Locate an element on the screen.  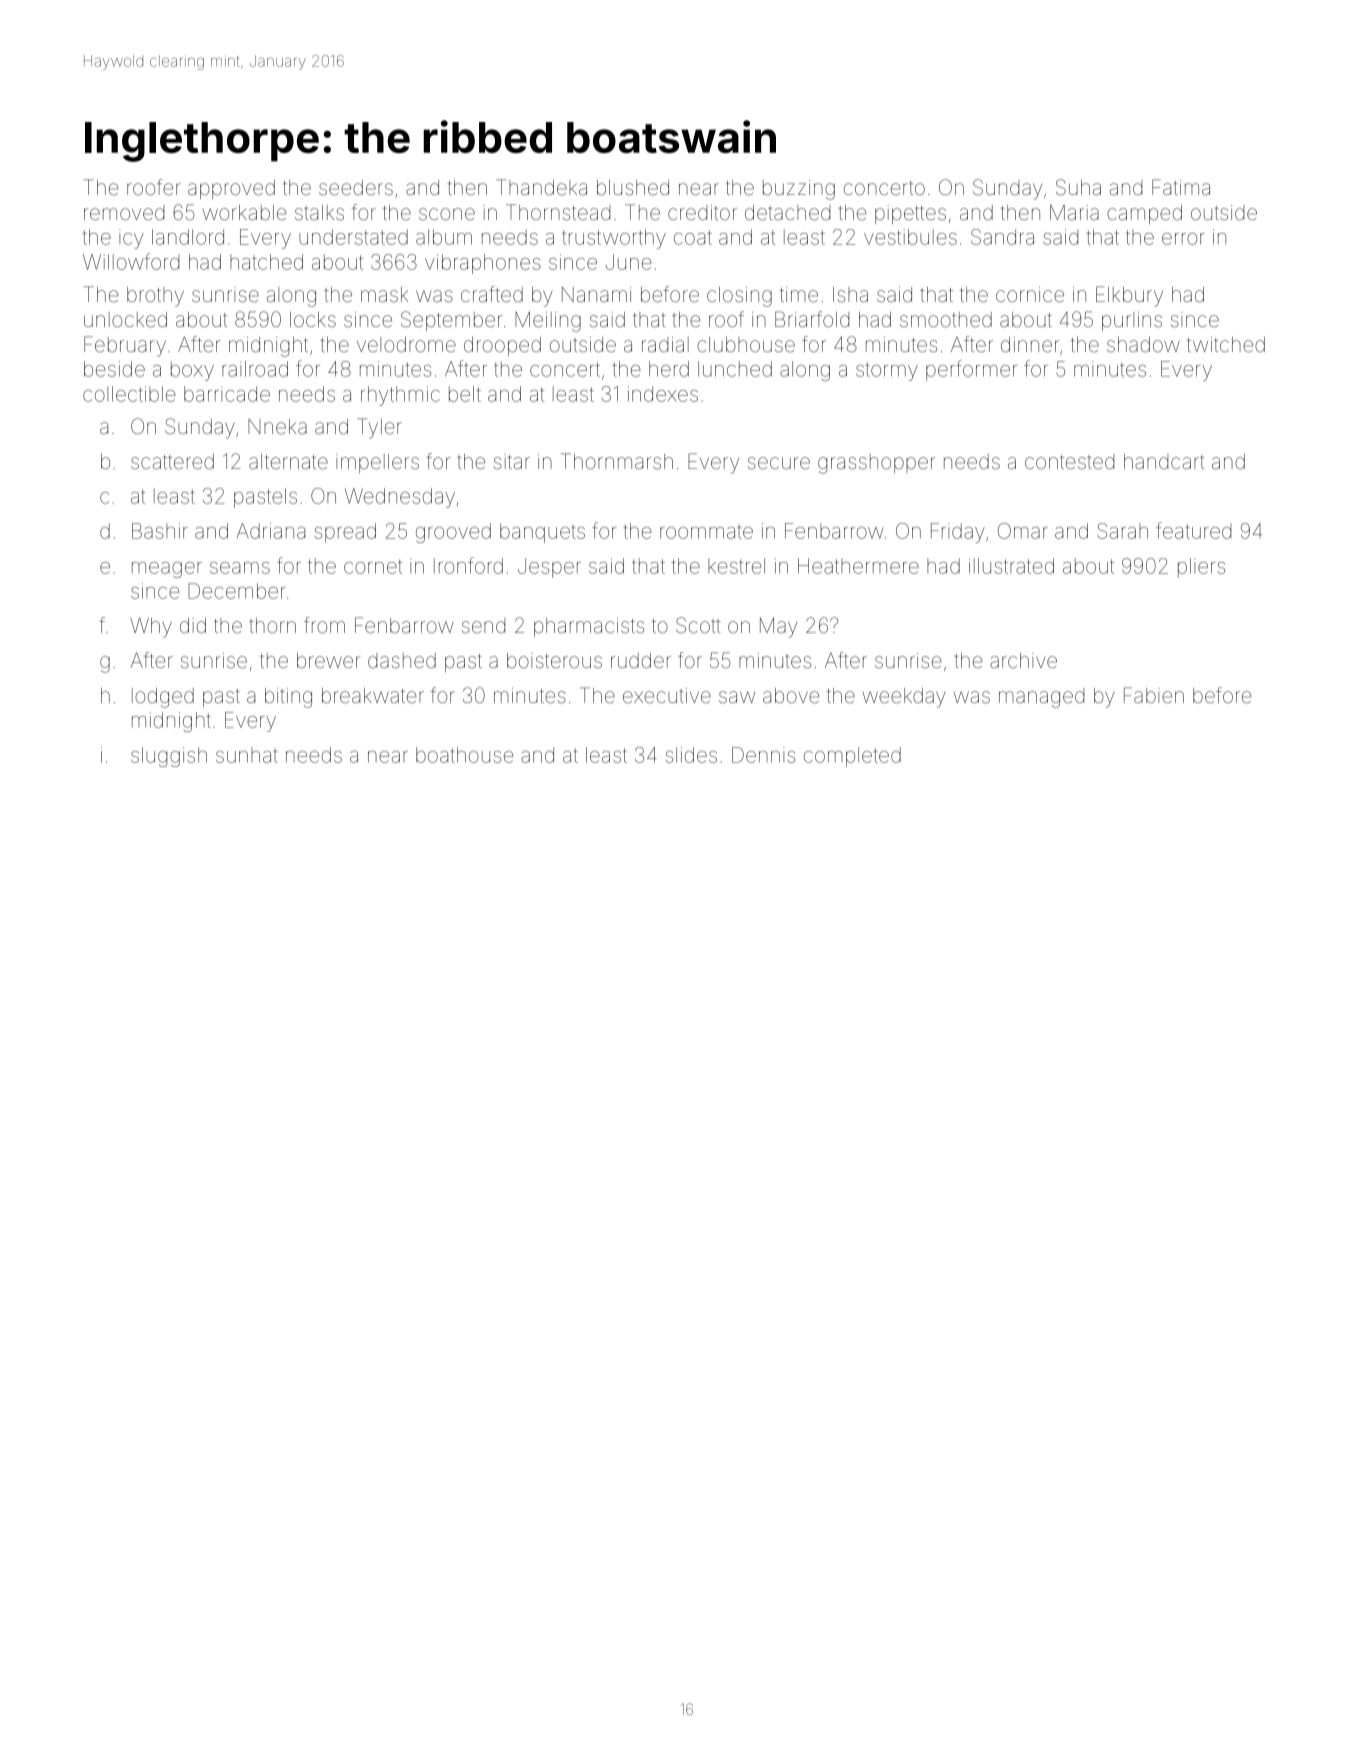
Suha is located at coordinates (1078, 187).
